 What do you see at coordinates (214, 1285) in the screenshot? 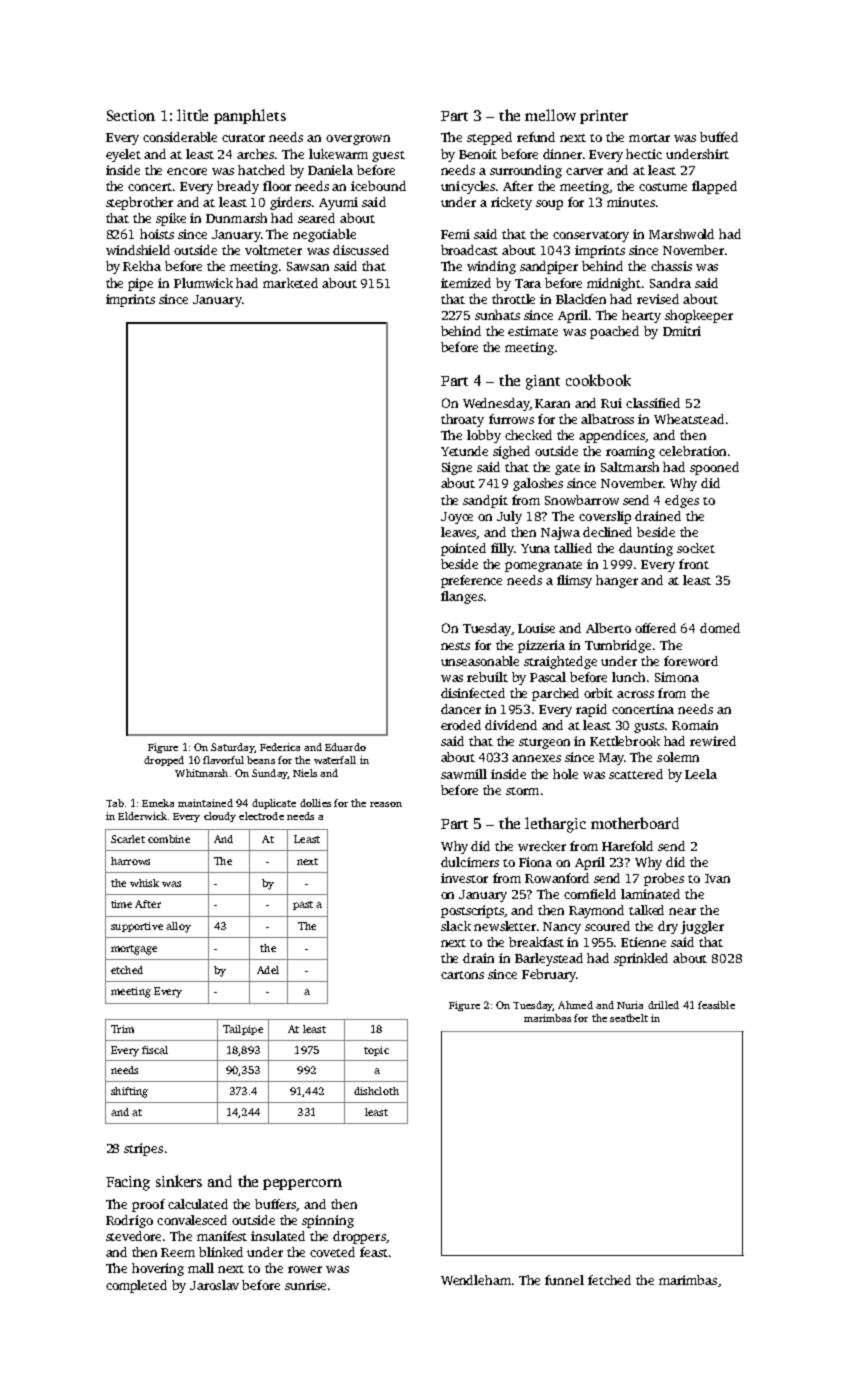
I see `Jaroslav` at bounding box center [214, 1285].
